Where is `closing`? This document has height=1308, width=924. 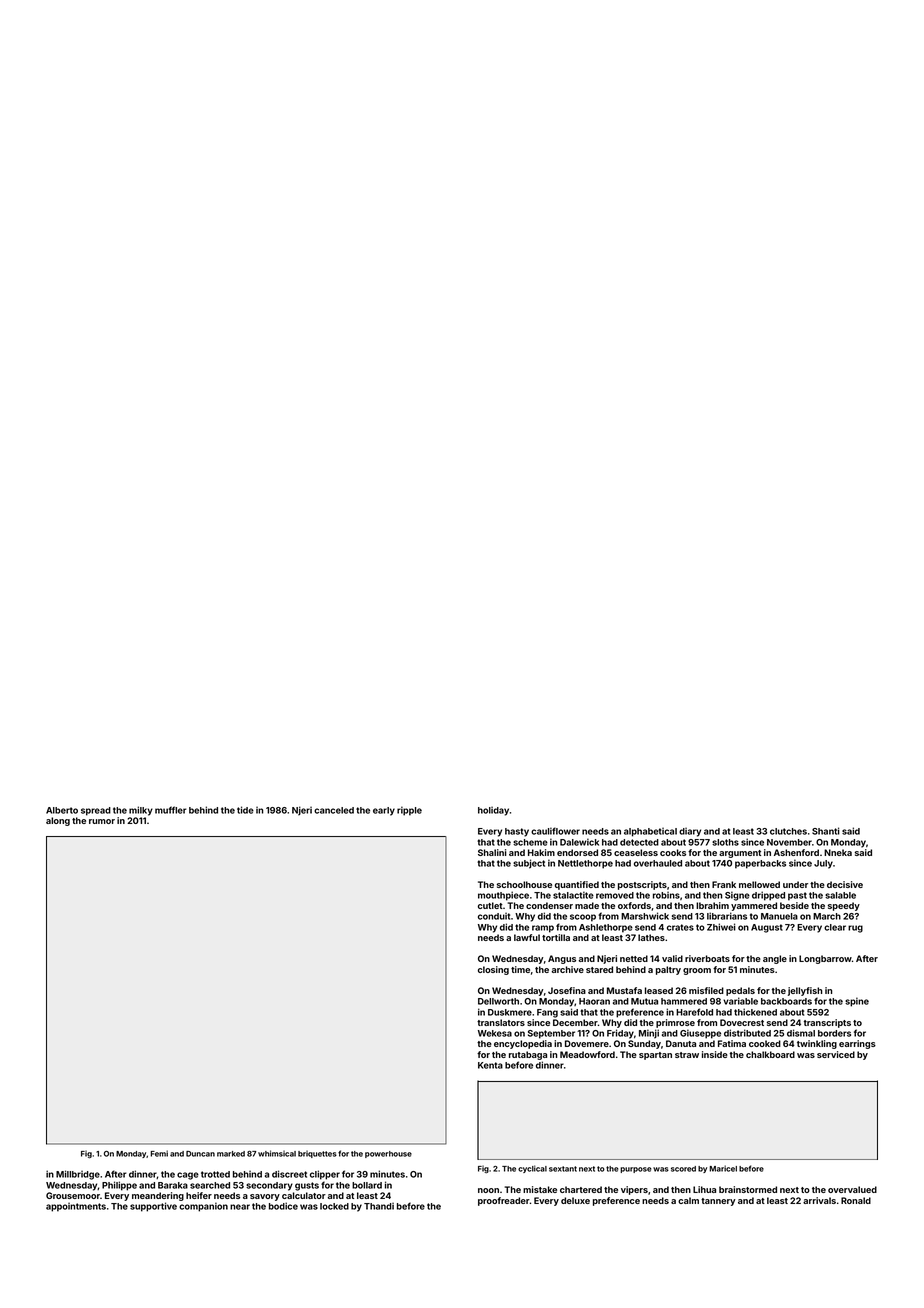
closing is located at coordinates (493, 970).
